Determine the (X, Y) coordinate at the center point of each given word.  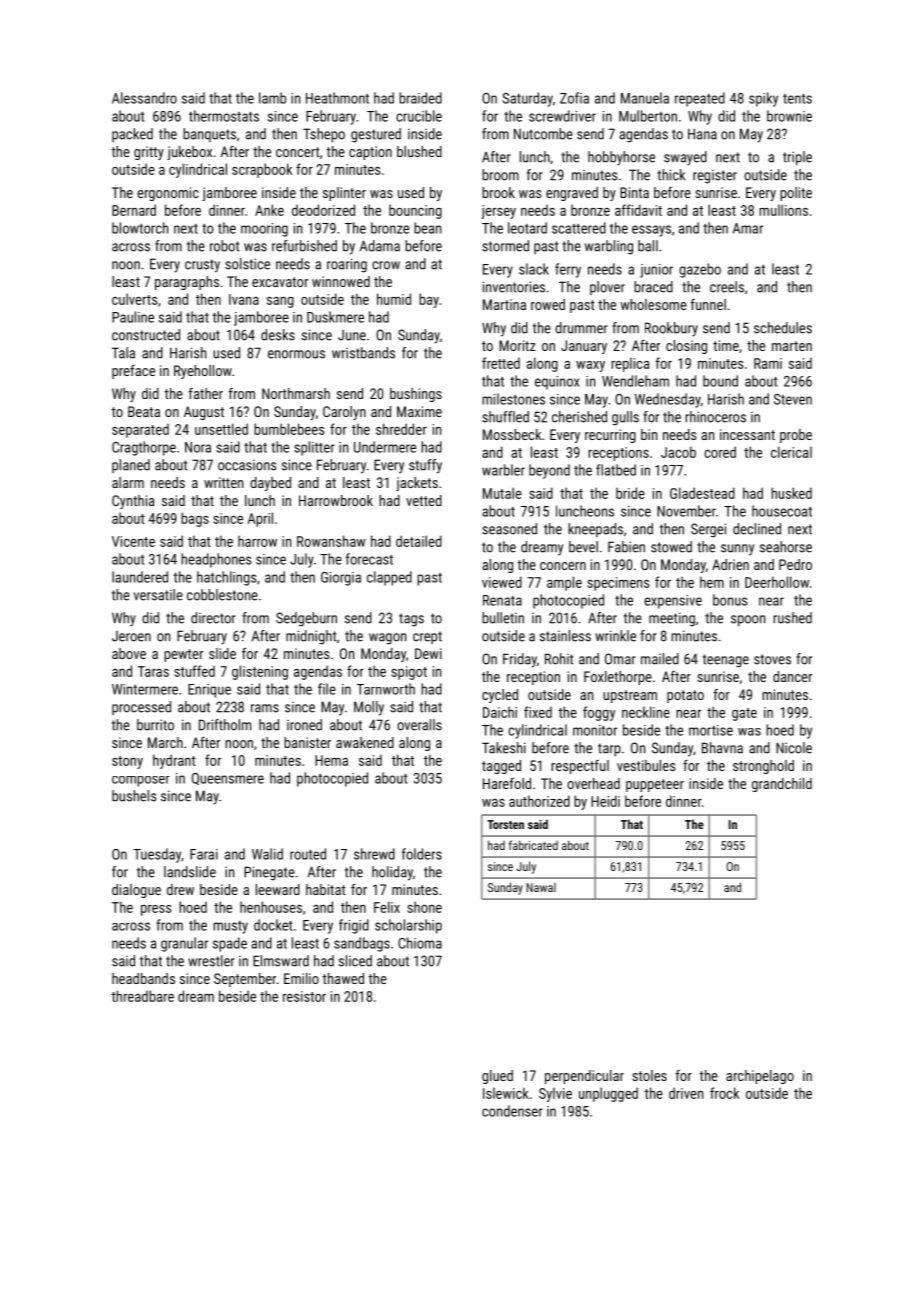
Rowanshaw (331, 541)
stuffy (425, 466)
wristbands (363, 353)
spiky (763, 99)
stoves (772, 659)
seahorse (786, 547)
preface (133, 372)
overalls (419, 725)
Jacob (678, 452)
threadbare (142, 996)
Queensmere (228, 779)
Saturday (528, 99)
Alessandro (144, 98)
